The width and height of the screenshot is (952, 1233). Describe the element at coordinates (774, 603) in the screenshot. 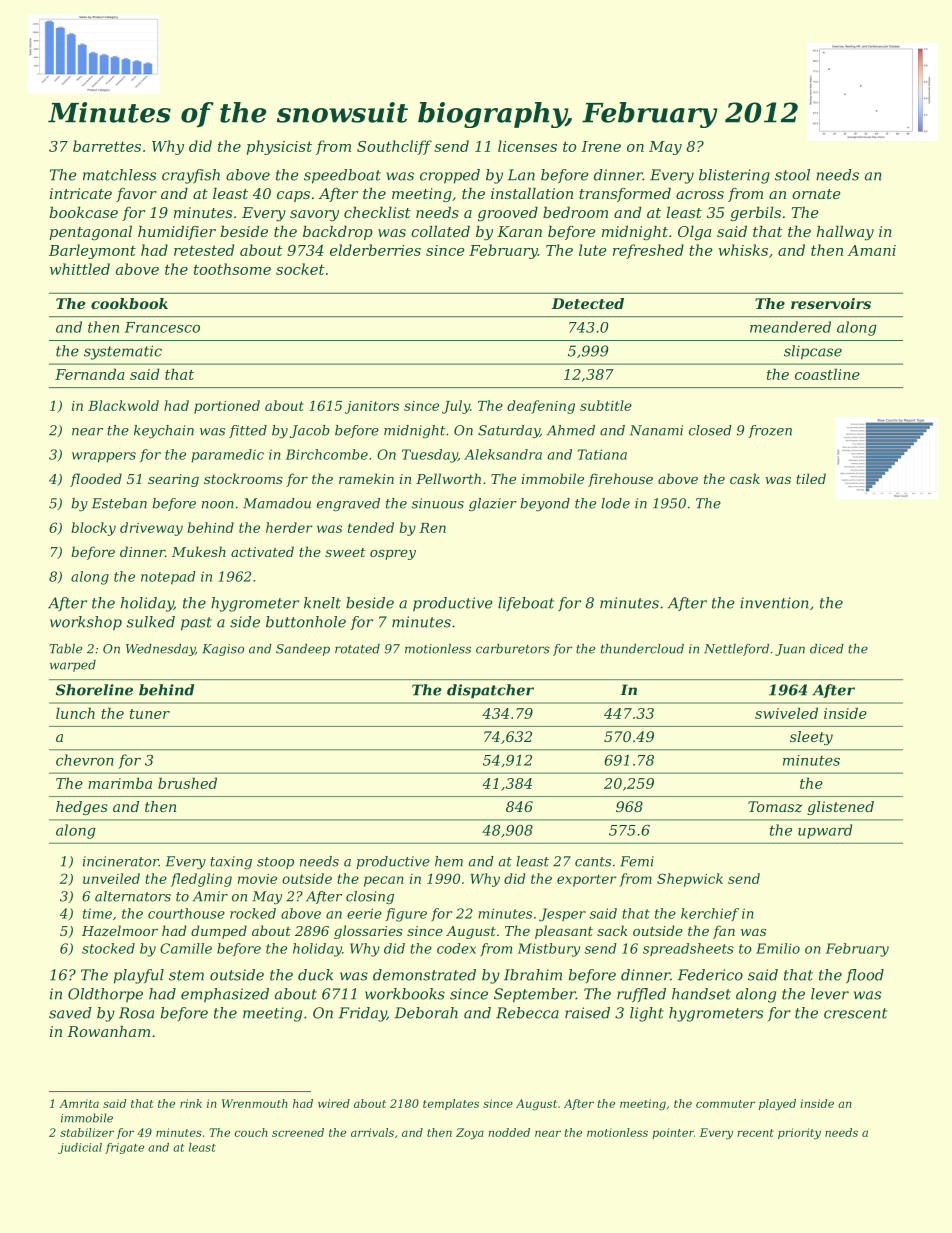

I see `invention` at that location.
